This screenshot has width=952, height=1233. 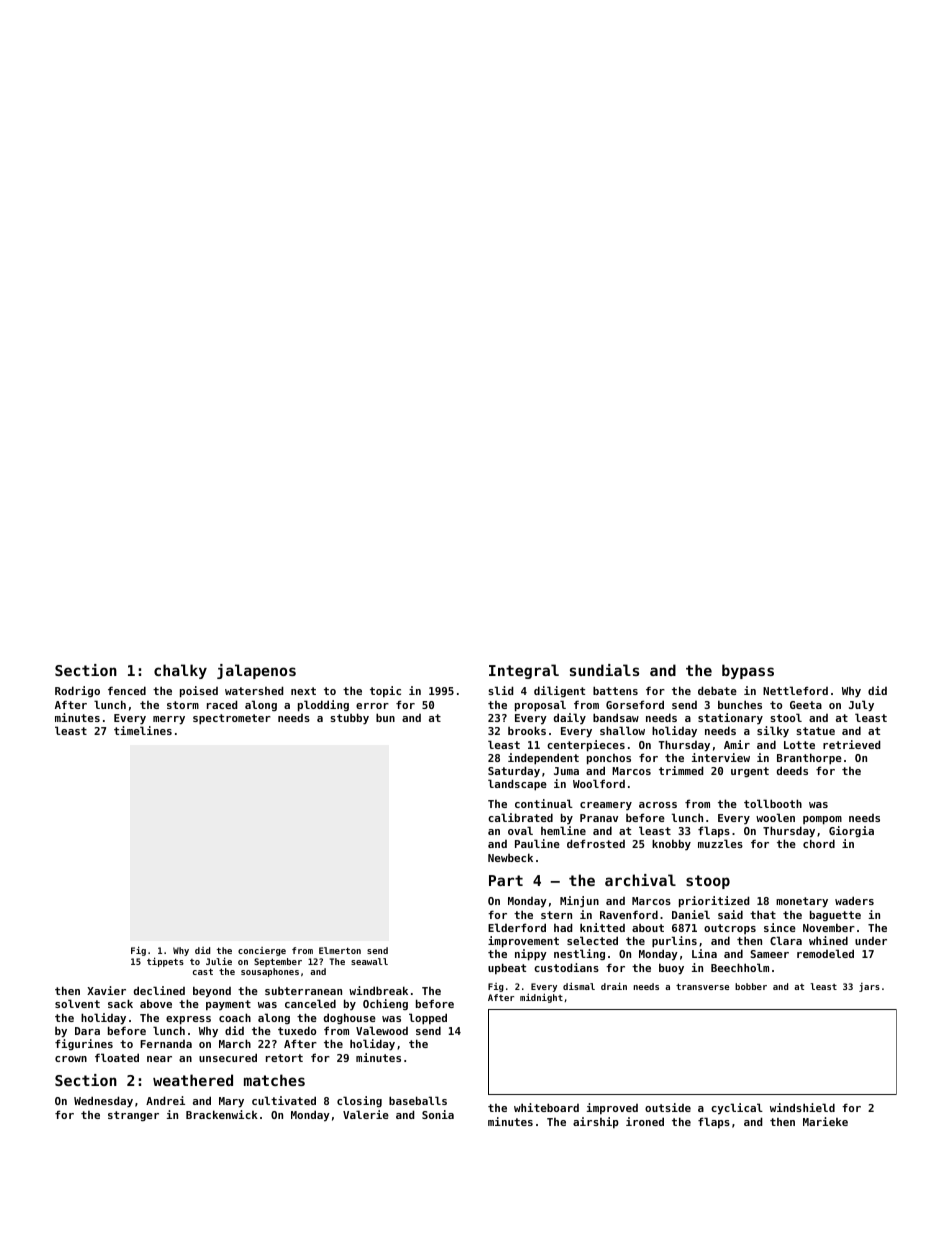 What do you see at coordinates (510, 857) in the screenshot?
I see `Newbeck` at bounding box center [510, 857].
